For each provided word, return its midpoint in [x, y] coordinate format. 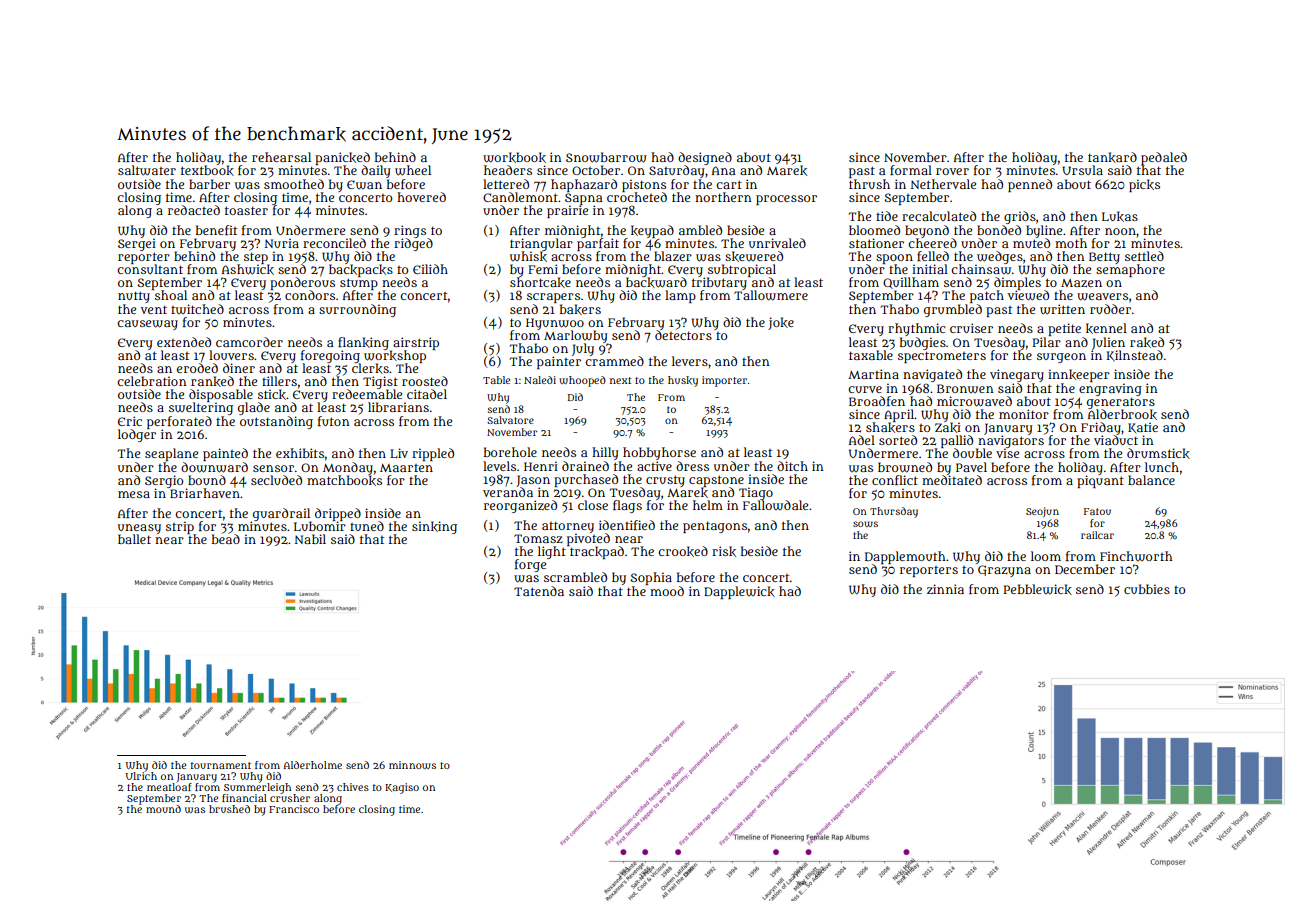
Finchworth [1136, 556]
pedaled [1164, 159]
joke [781, 323]
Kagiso [402, 788]
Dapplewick [739, 592]
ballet [134, 539]
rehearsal [281, 157]
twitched [197, 309]
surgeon [1061, 358]
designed [705, 158]
